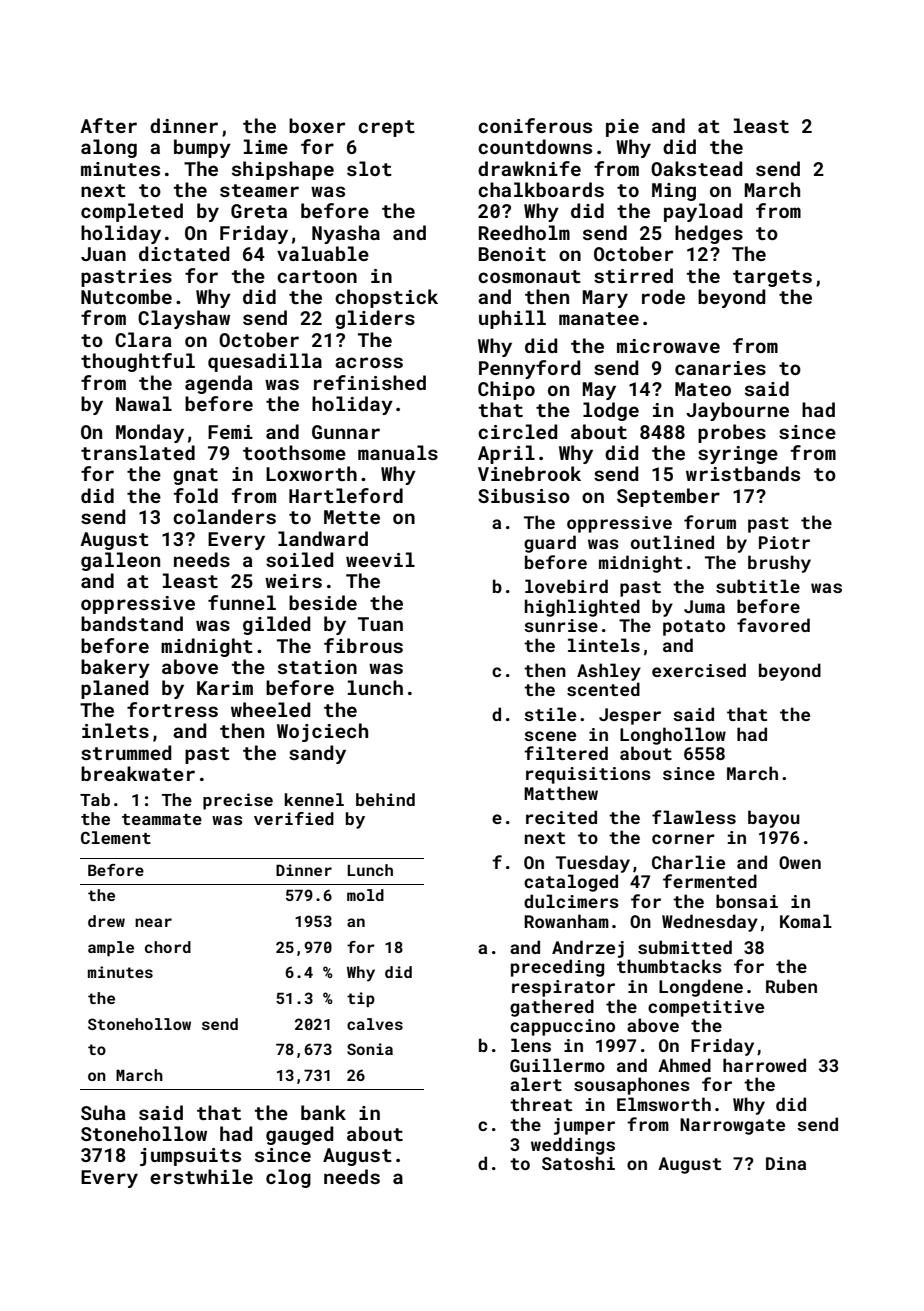  I want to click on Hartleford, so click(346, 495).
